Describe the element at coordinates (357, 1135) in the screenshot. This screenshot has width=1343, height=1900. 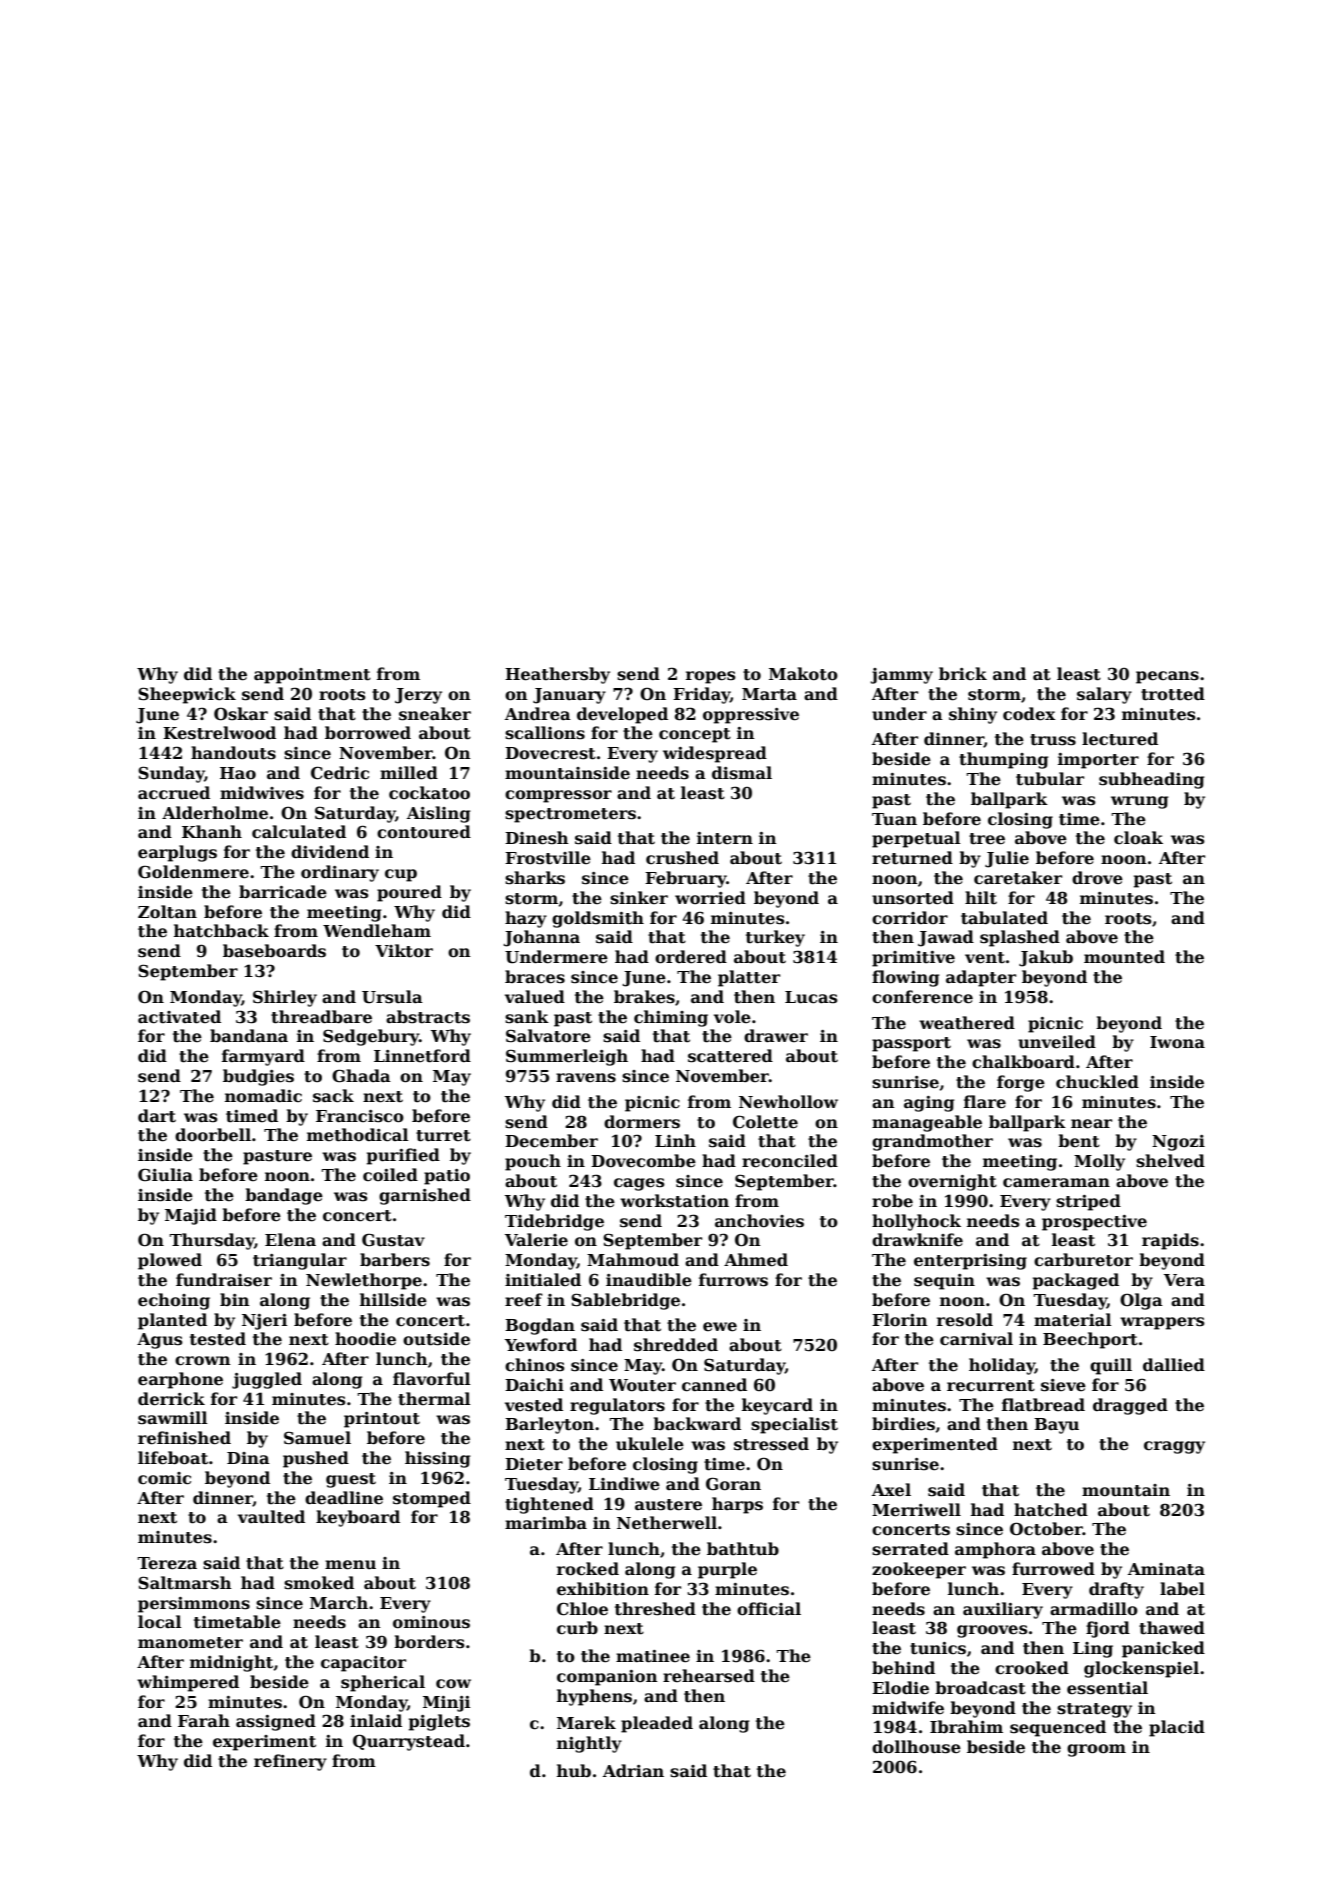
I see `methodical` at that location.
